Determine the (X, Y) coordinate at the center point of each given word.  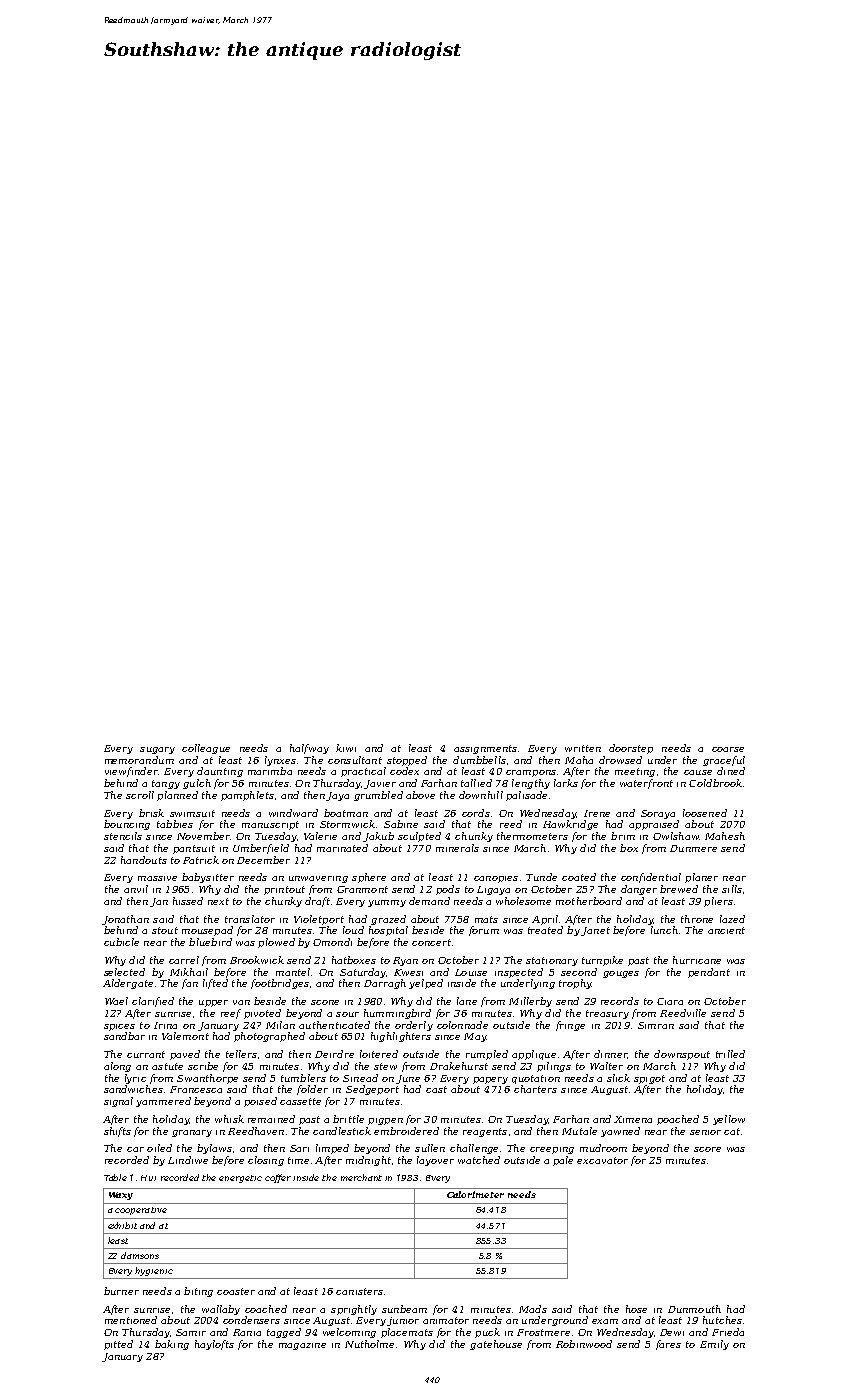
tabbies (175, 824)
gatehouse (496, 1345)
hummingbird (397, 1014)
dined (731, 771)
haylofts (214, 1345)
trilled (730, 1054)
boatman (346, 813)
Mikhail (189, 972)
